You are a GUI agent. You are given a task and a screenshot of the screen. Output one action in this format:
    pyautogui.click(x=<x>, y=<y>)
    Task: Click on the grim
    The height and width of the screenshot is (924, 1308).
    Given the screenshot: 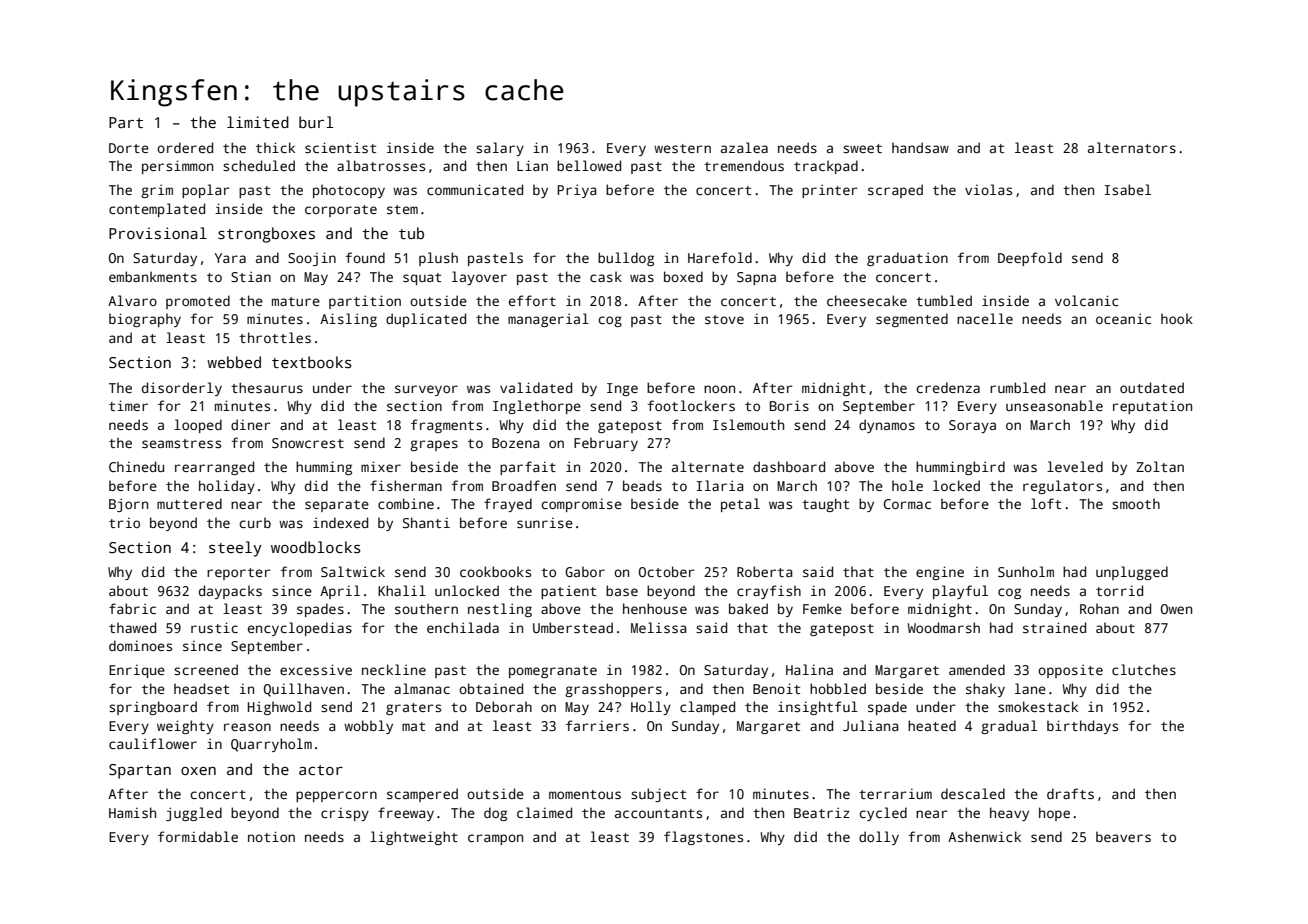 What is the action you would take?
    pyautogui.click(x=157, y=191)
